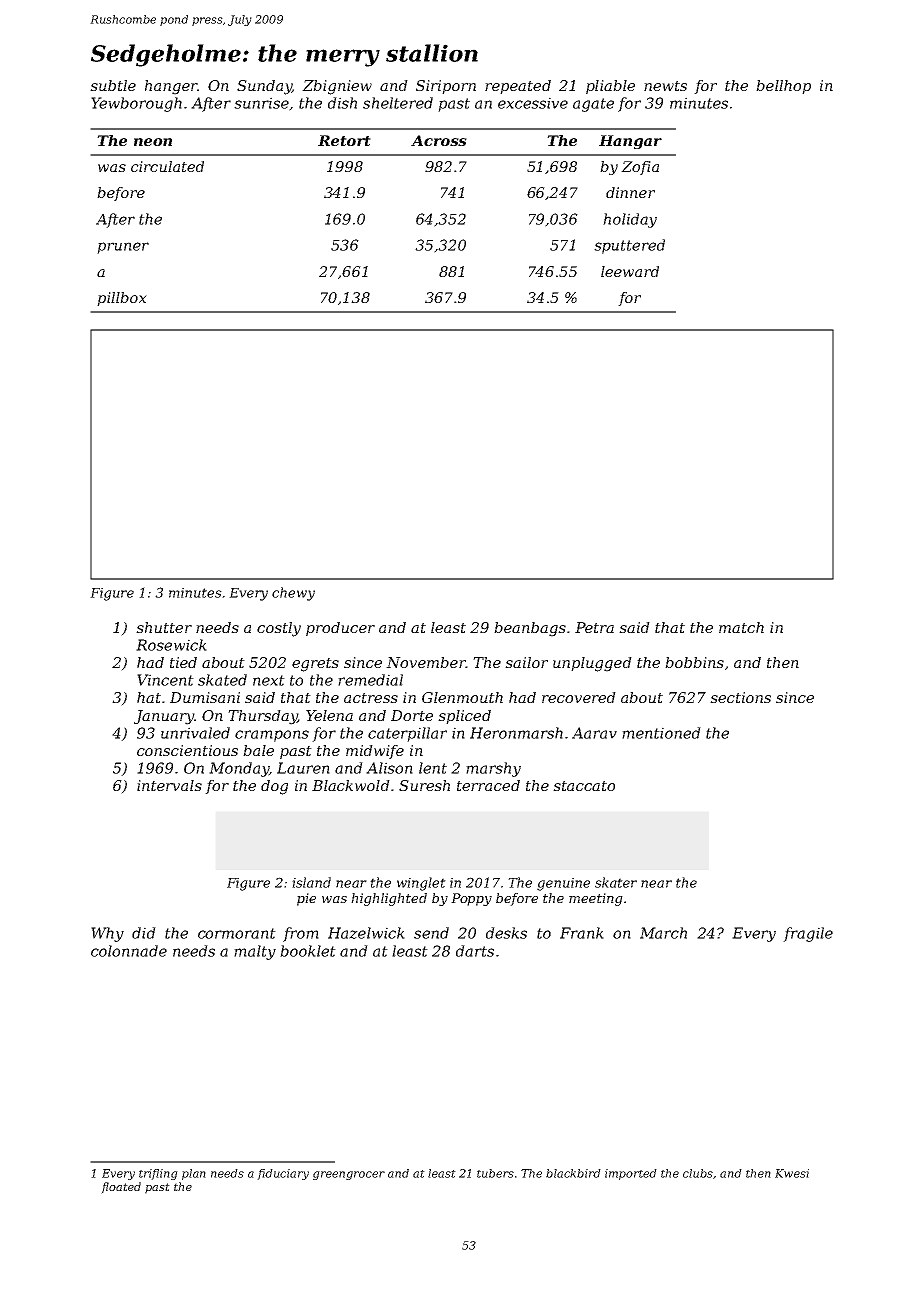 This document has width=924, height=1308. What do you see at coordinates (421, 884) in the document?
I see `winglet` at bounding box center [421, 884].
